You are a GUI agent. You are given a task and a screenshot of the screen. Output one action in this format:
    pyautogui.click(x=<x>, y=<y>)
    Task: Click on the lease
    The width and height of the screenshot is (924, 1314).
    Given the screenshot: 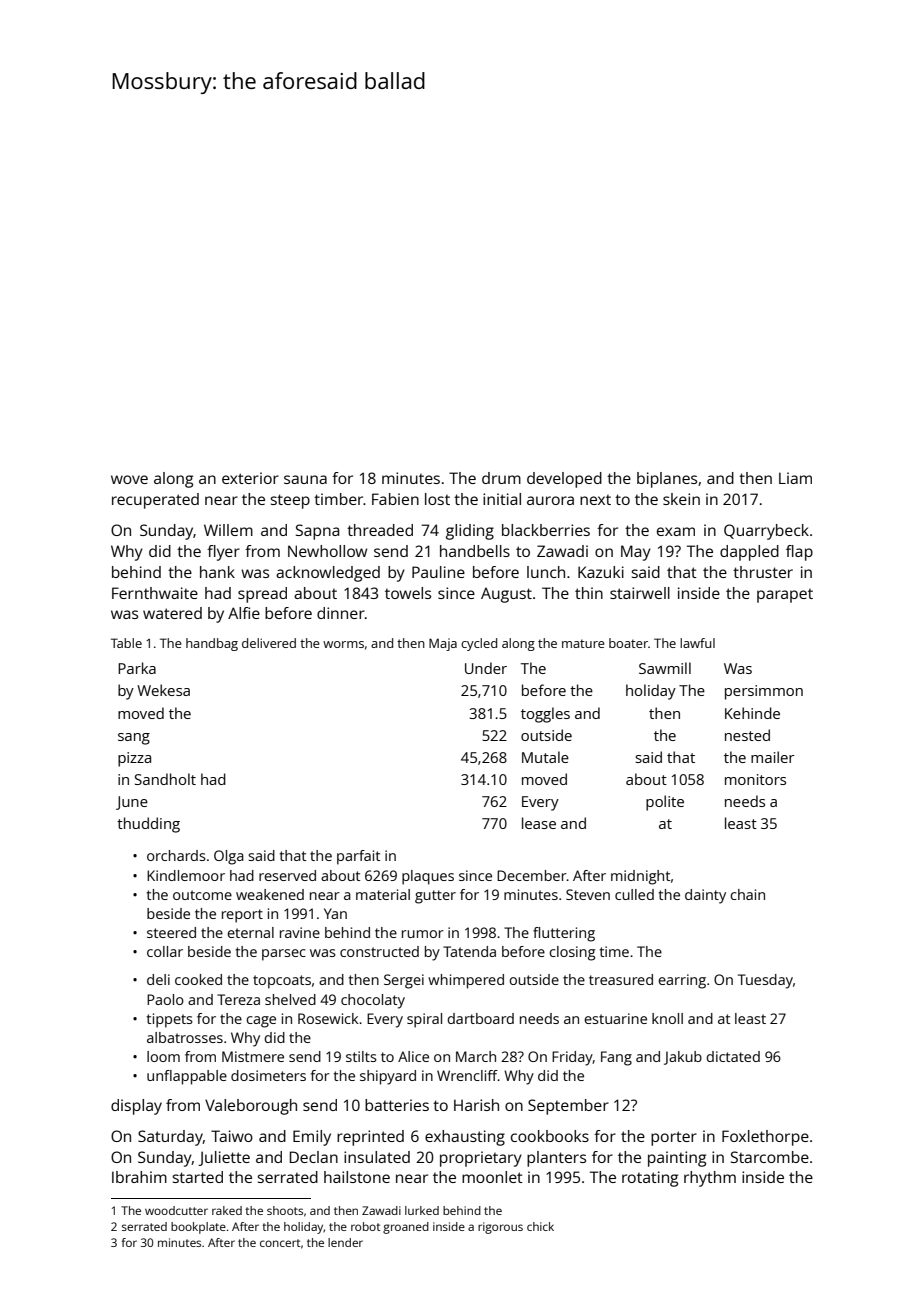 What is the action you would take?
    pyautogui.click(x=539, y=823)
